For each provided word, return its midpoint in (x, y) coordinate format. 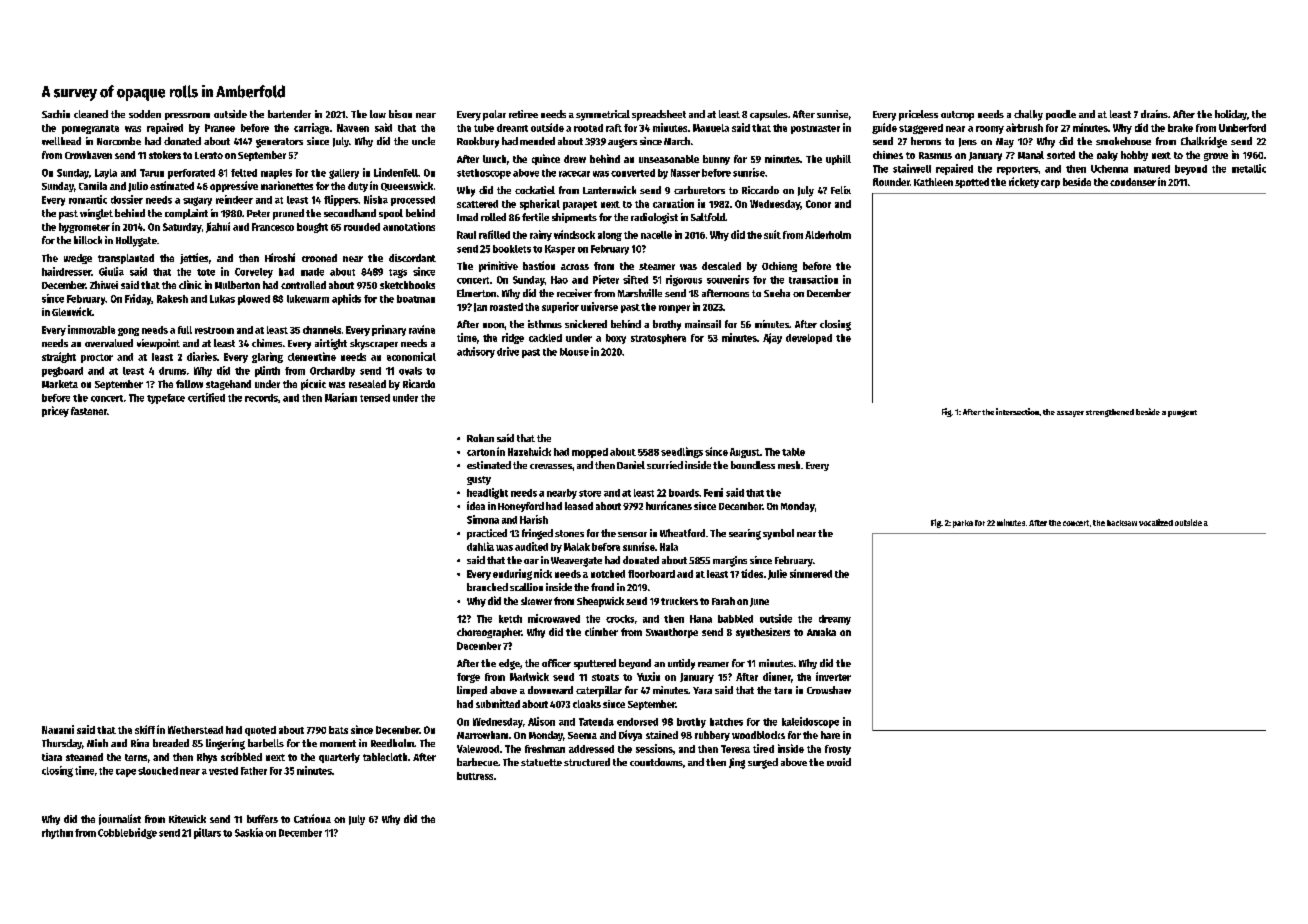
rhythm (57, 834)
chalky (1028, 115)
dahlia (480, 546)
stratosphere (658, 339)
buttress (475, 776)
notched (608, 574)
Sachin (56, 114)
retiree (523, 114)
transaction (813, 279)
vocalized (1156, 522)
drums (172, 371)
